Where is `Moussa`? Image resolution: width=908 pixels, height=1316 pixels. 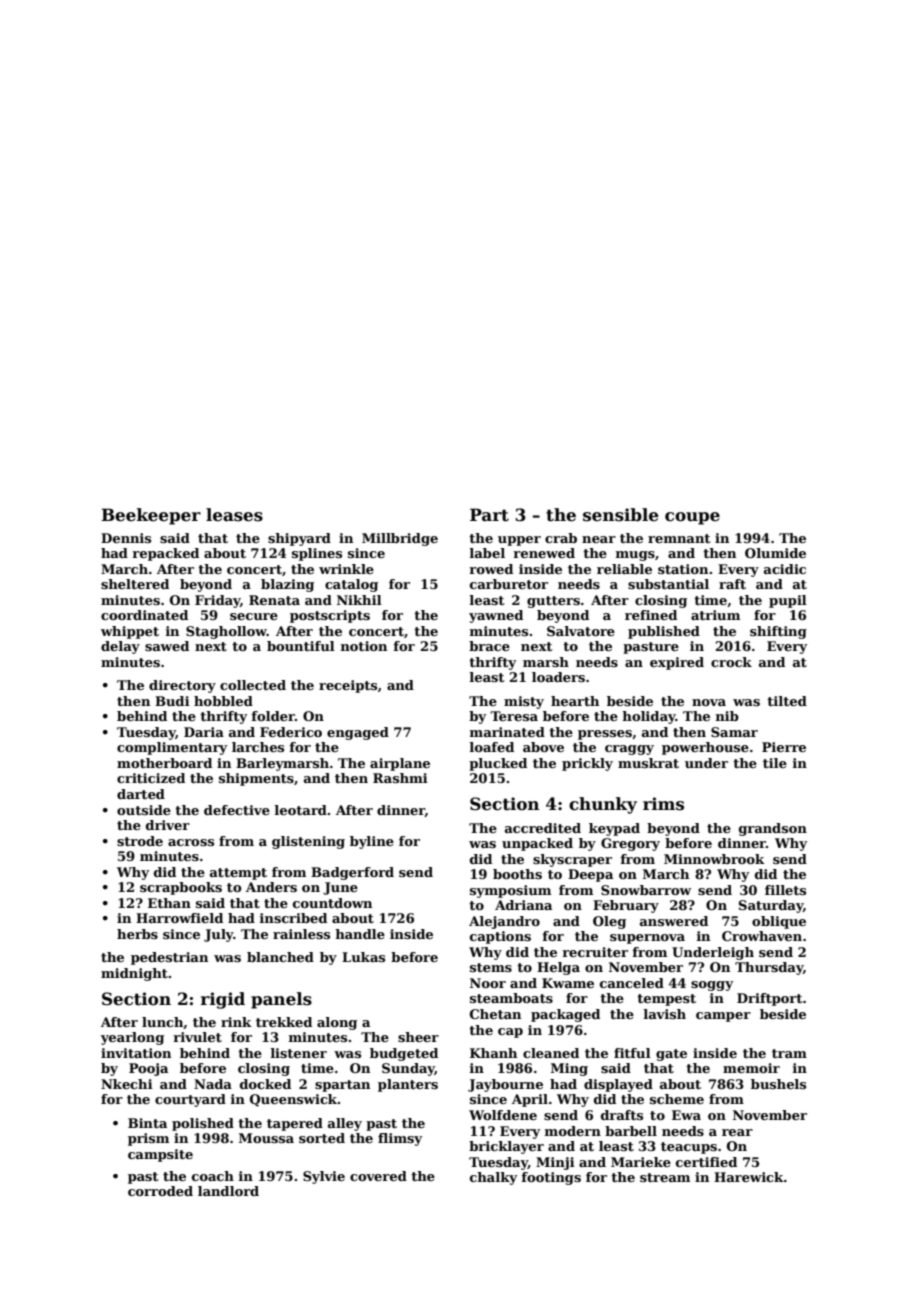 Moussa is located at coordinates (266, 1138).
